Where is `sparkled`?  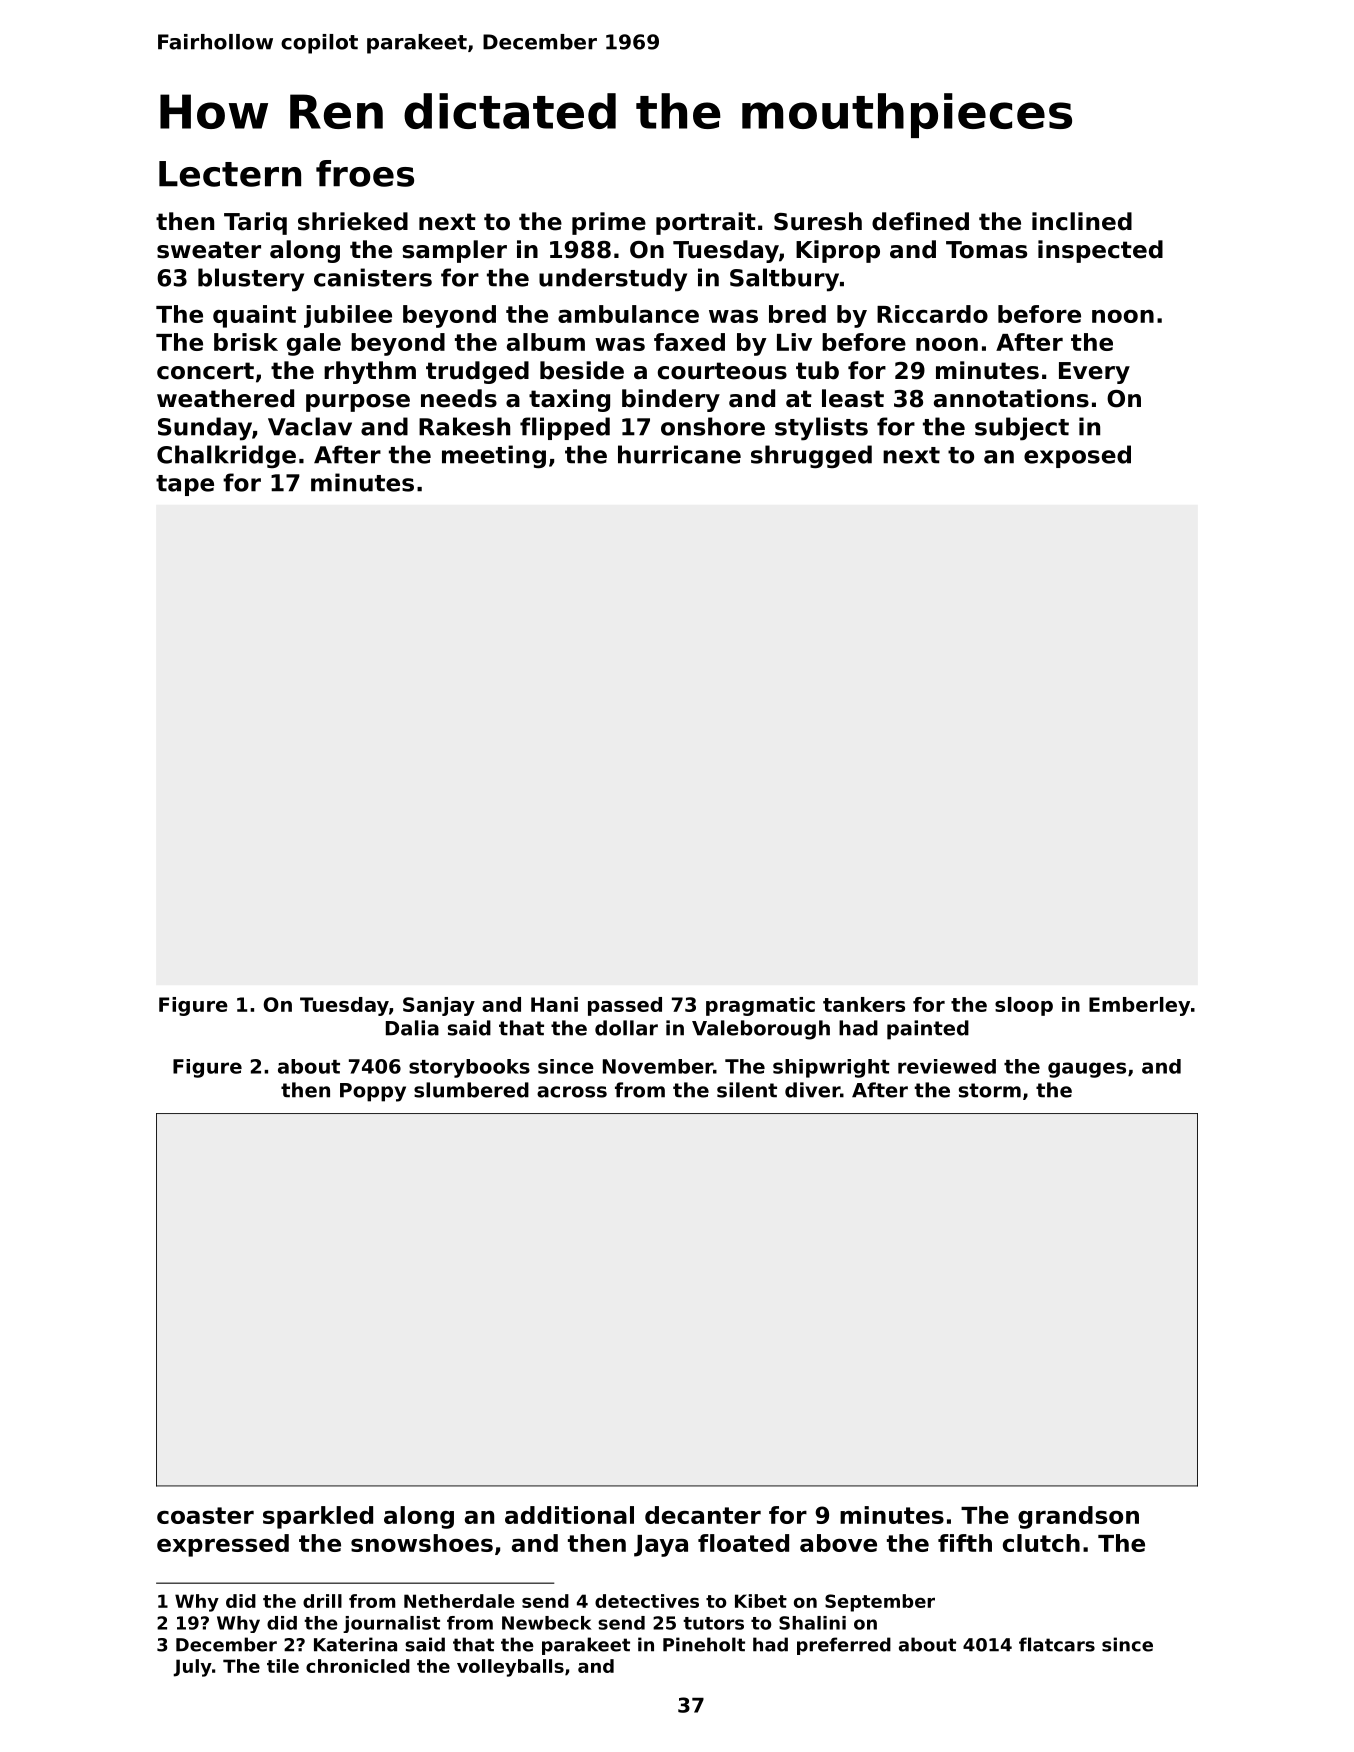 sparkled is located at coordinates (318, 1517).
